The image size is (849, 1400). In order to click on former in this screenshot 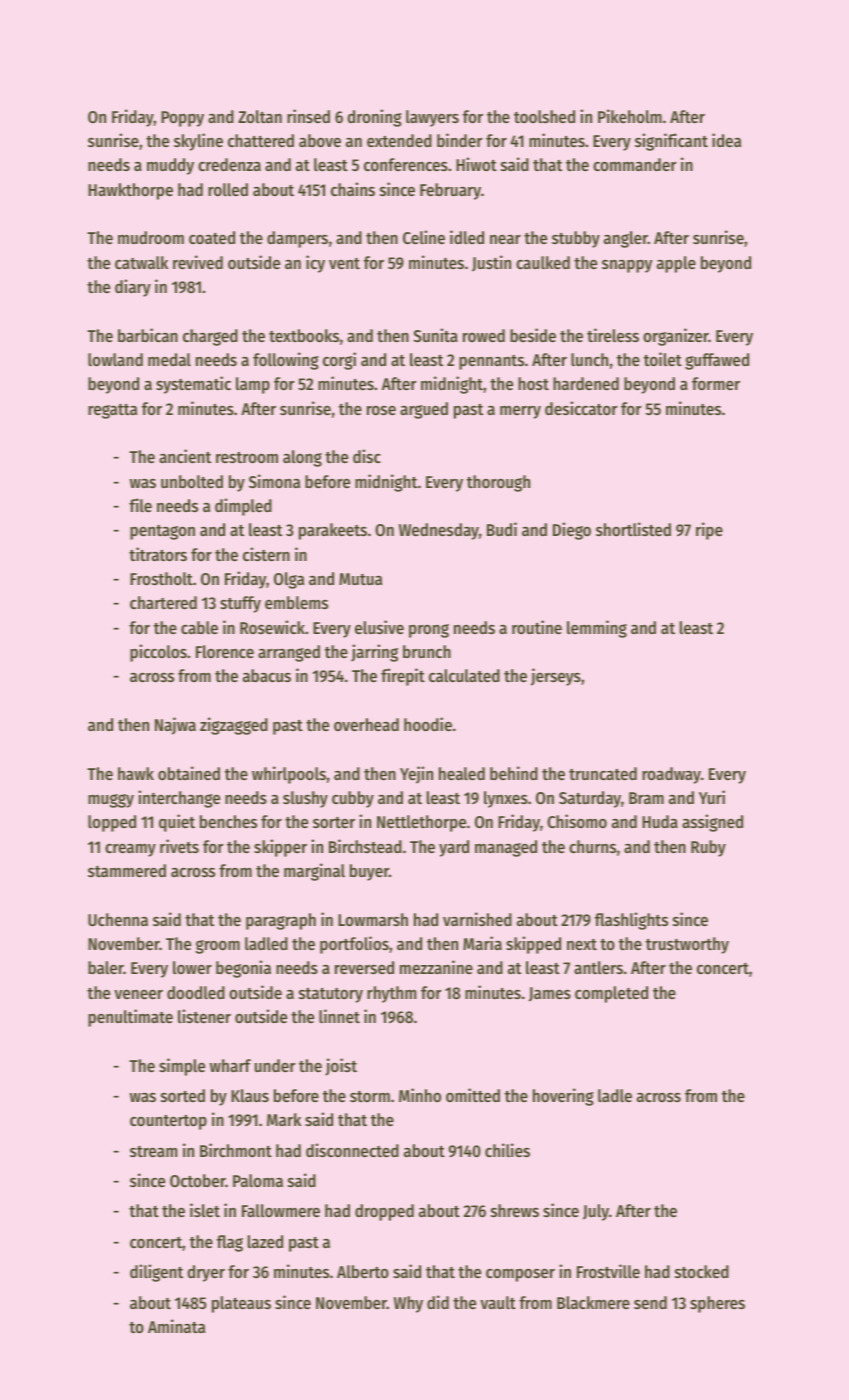, I will do `click(716, 383)`.
